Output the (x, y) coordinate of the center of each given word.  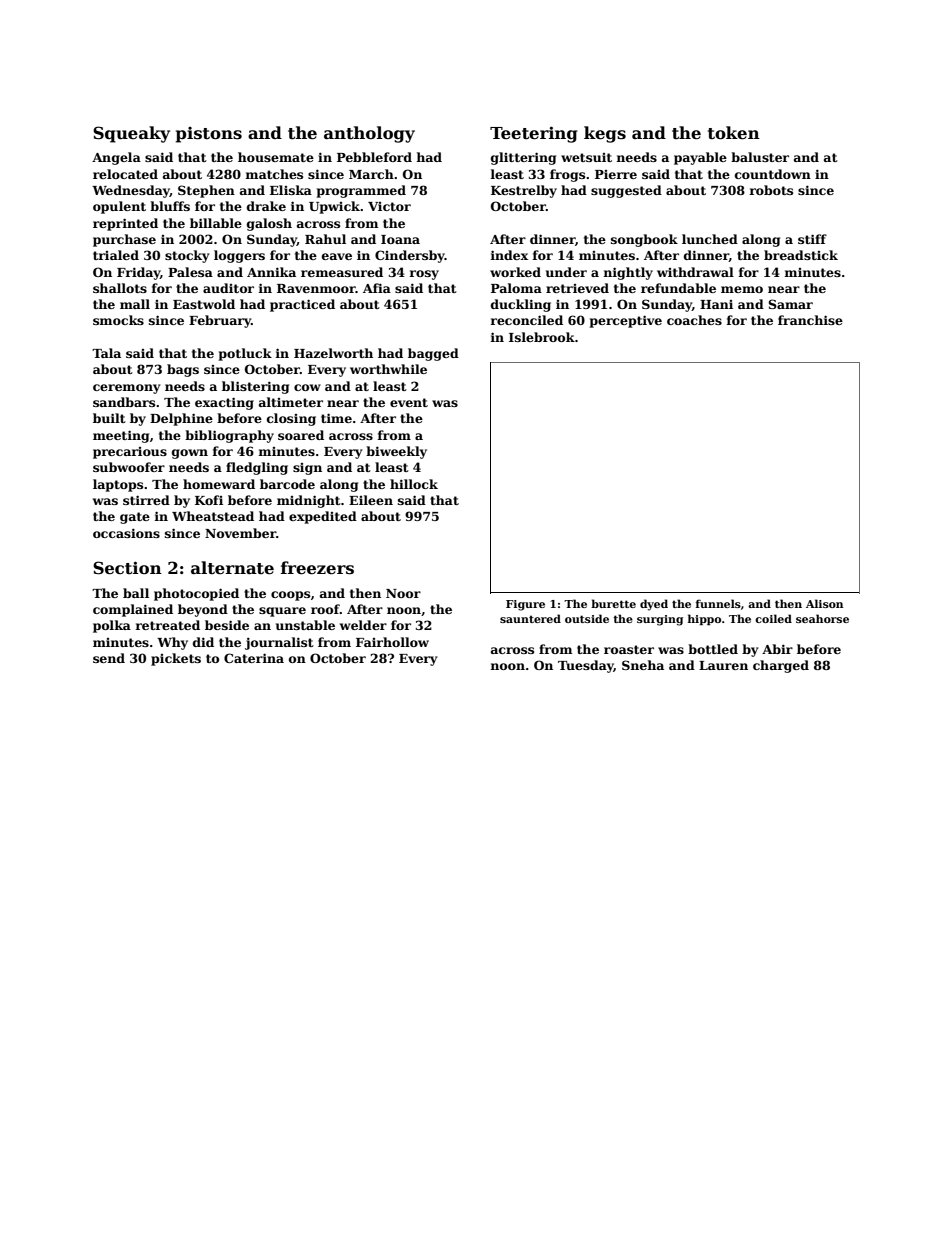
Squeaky (131, 134)
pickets (176, 659)
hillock (414, 484)
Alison (824, 603)
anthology (369, 134)
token (734, 133)
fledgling (257, 468)
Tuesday (586, 666)
